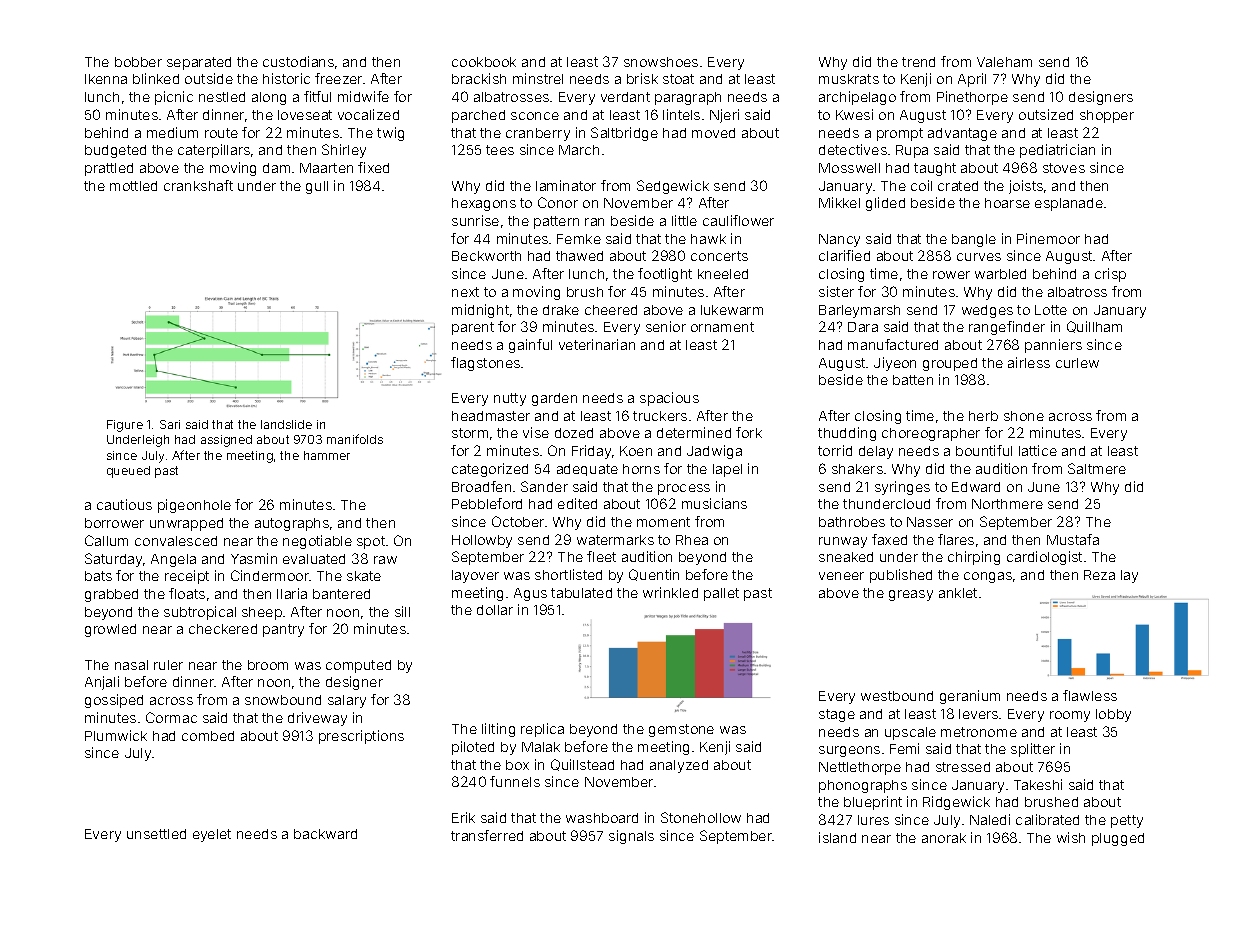 The width and height of the screenshot is (1233, 952). I want to click on Cormac, so click(171, 717).
